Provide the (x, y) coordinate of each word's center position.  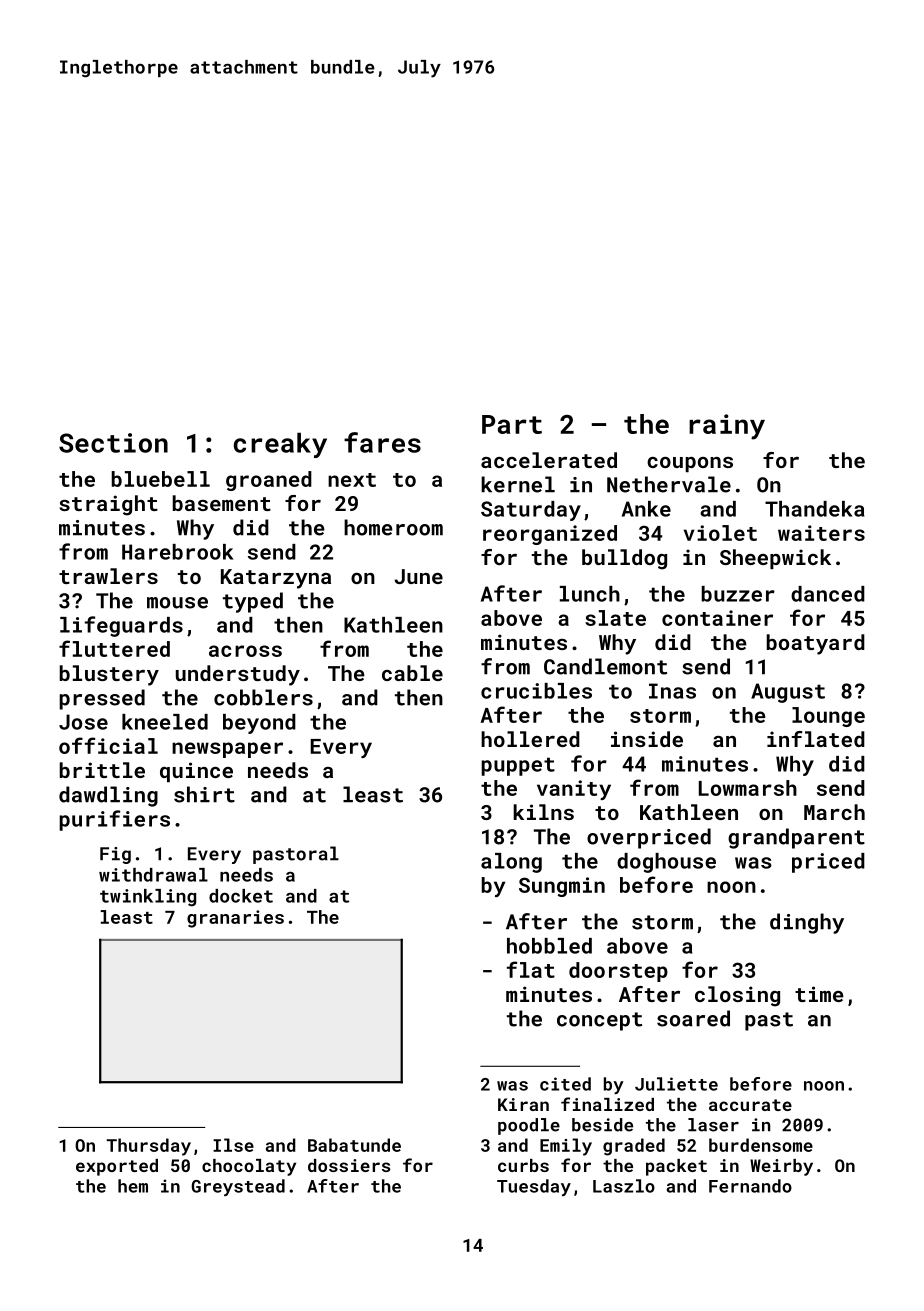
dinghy (807, 923)
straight (108, 505)
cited (565, 1084)
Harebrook (178, 552)
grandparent (796, 838)
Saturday (531, 511)
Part (512, 424)
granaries (235, 919)
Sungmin (562, 887)
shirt (204, 794)
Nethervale (669, 484)
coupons (690, 464)
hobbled (549, 946)
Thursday (148, 1147)
